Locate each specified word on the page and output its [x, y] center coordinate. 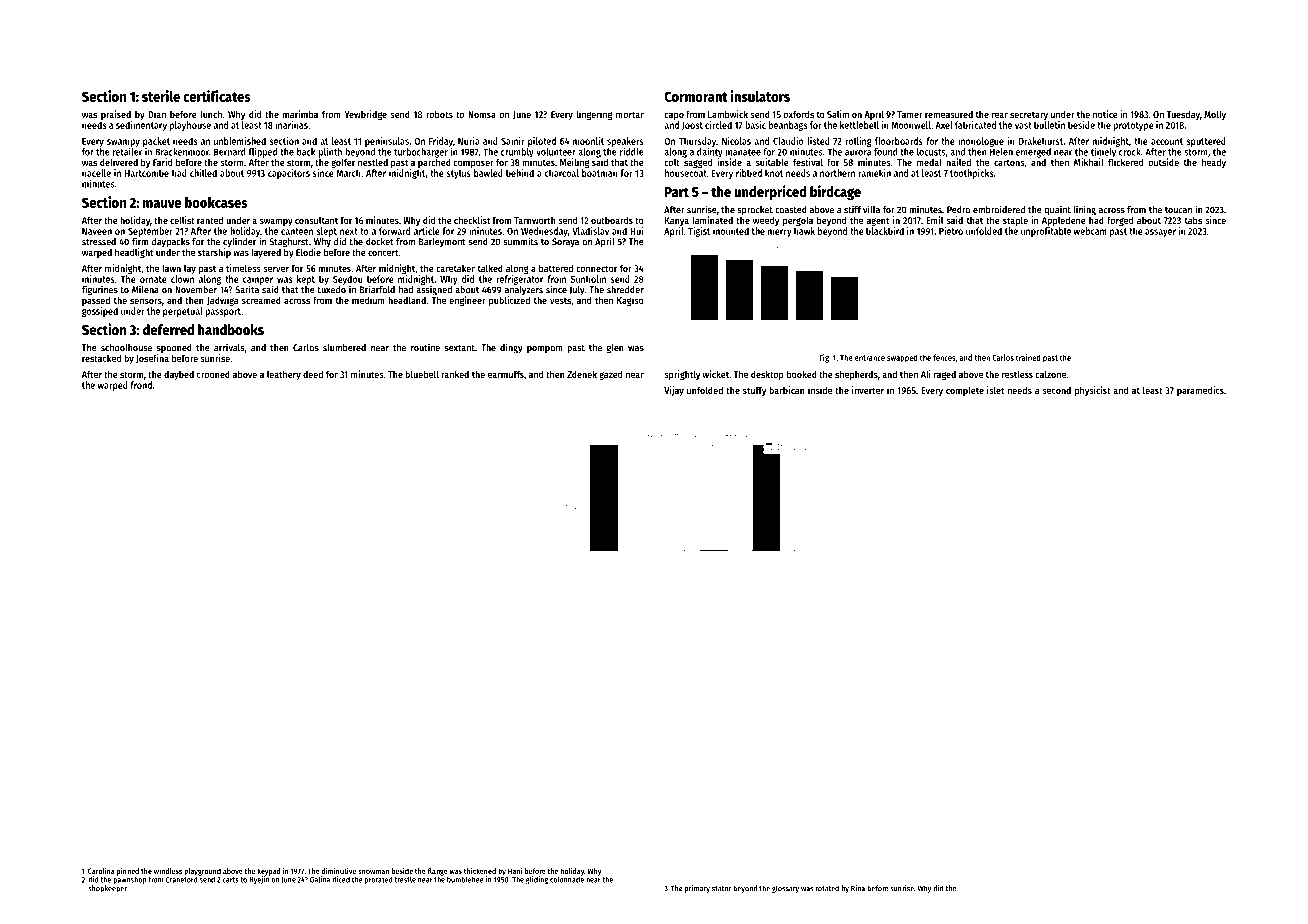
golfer [343, 163]
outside [1163, 162]
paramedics [1200, 391]
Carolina [101, 871]
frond [141, 385]
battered [556, 268]
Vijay [674, 391]
